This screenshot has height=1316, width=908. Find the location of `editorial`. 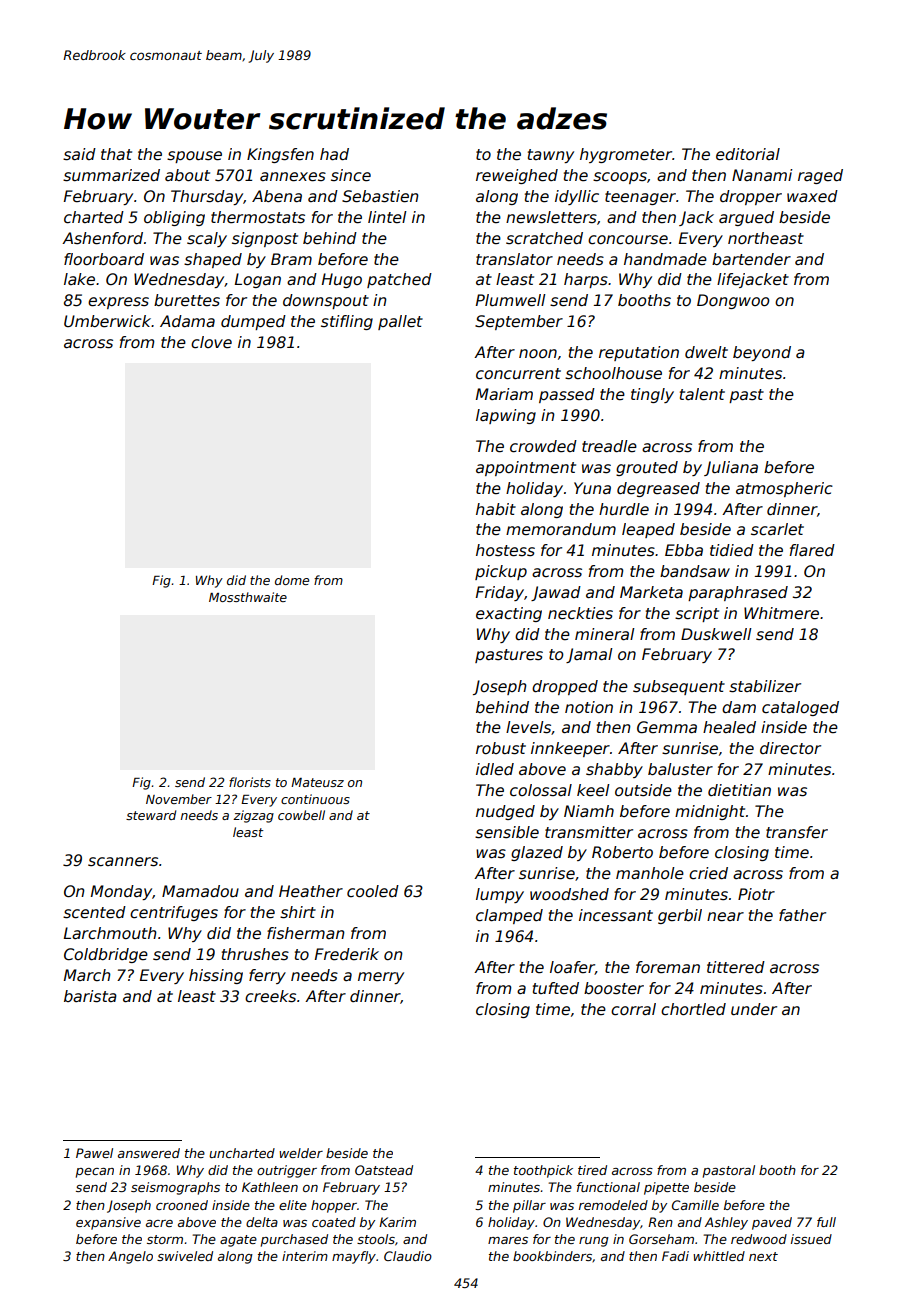

editorial is located at coordinates (748, 154).
